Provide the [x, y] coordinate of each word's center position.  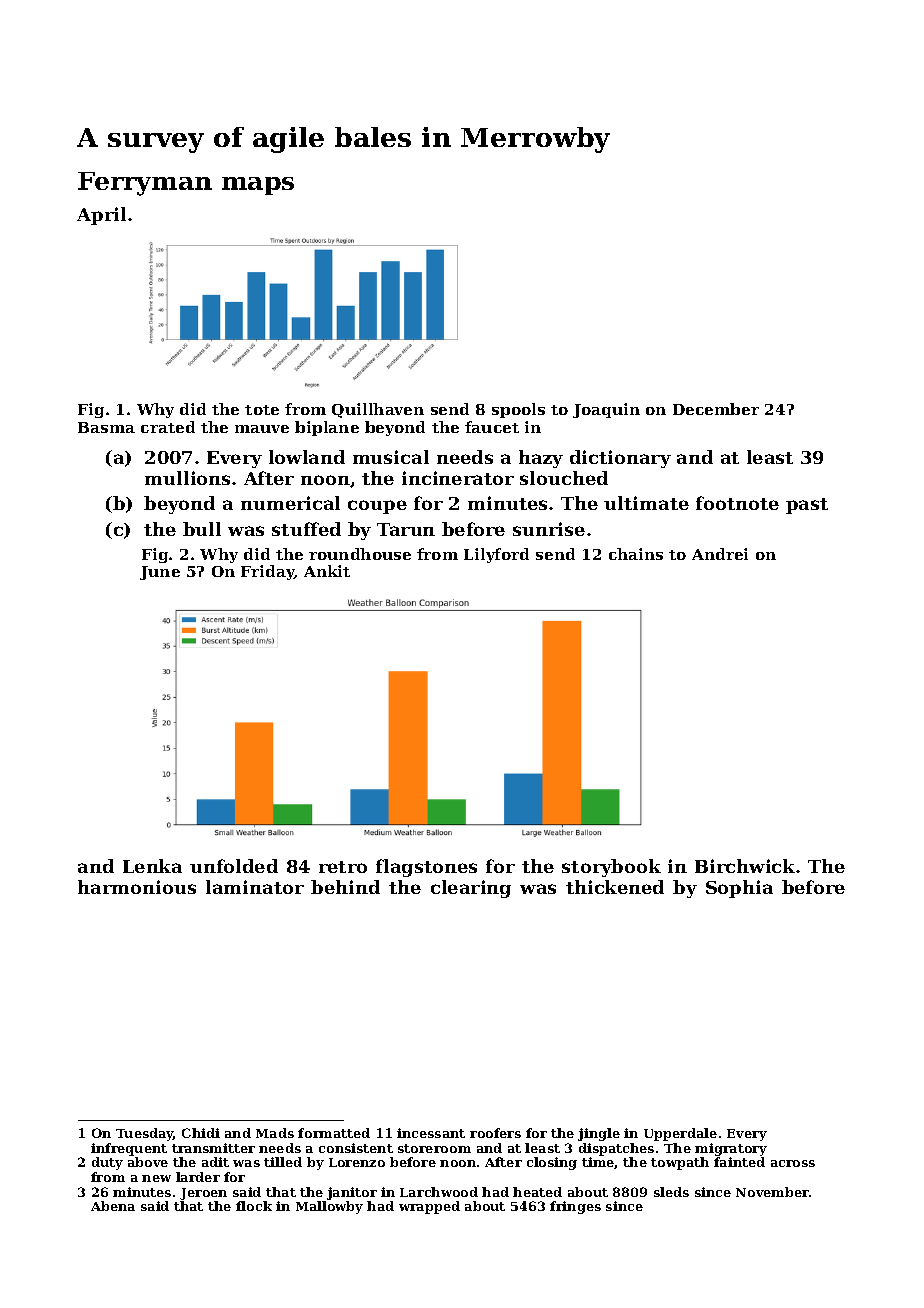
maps [258, 186]
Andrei [720, 554]
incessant [431, 1133]
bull [202, 529]
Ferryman [145, 184]
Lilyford [496, 555]
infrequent [129, 1149]
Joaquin [606, 410]
